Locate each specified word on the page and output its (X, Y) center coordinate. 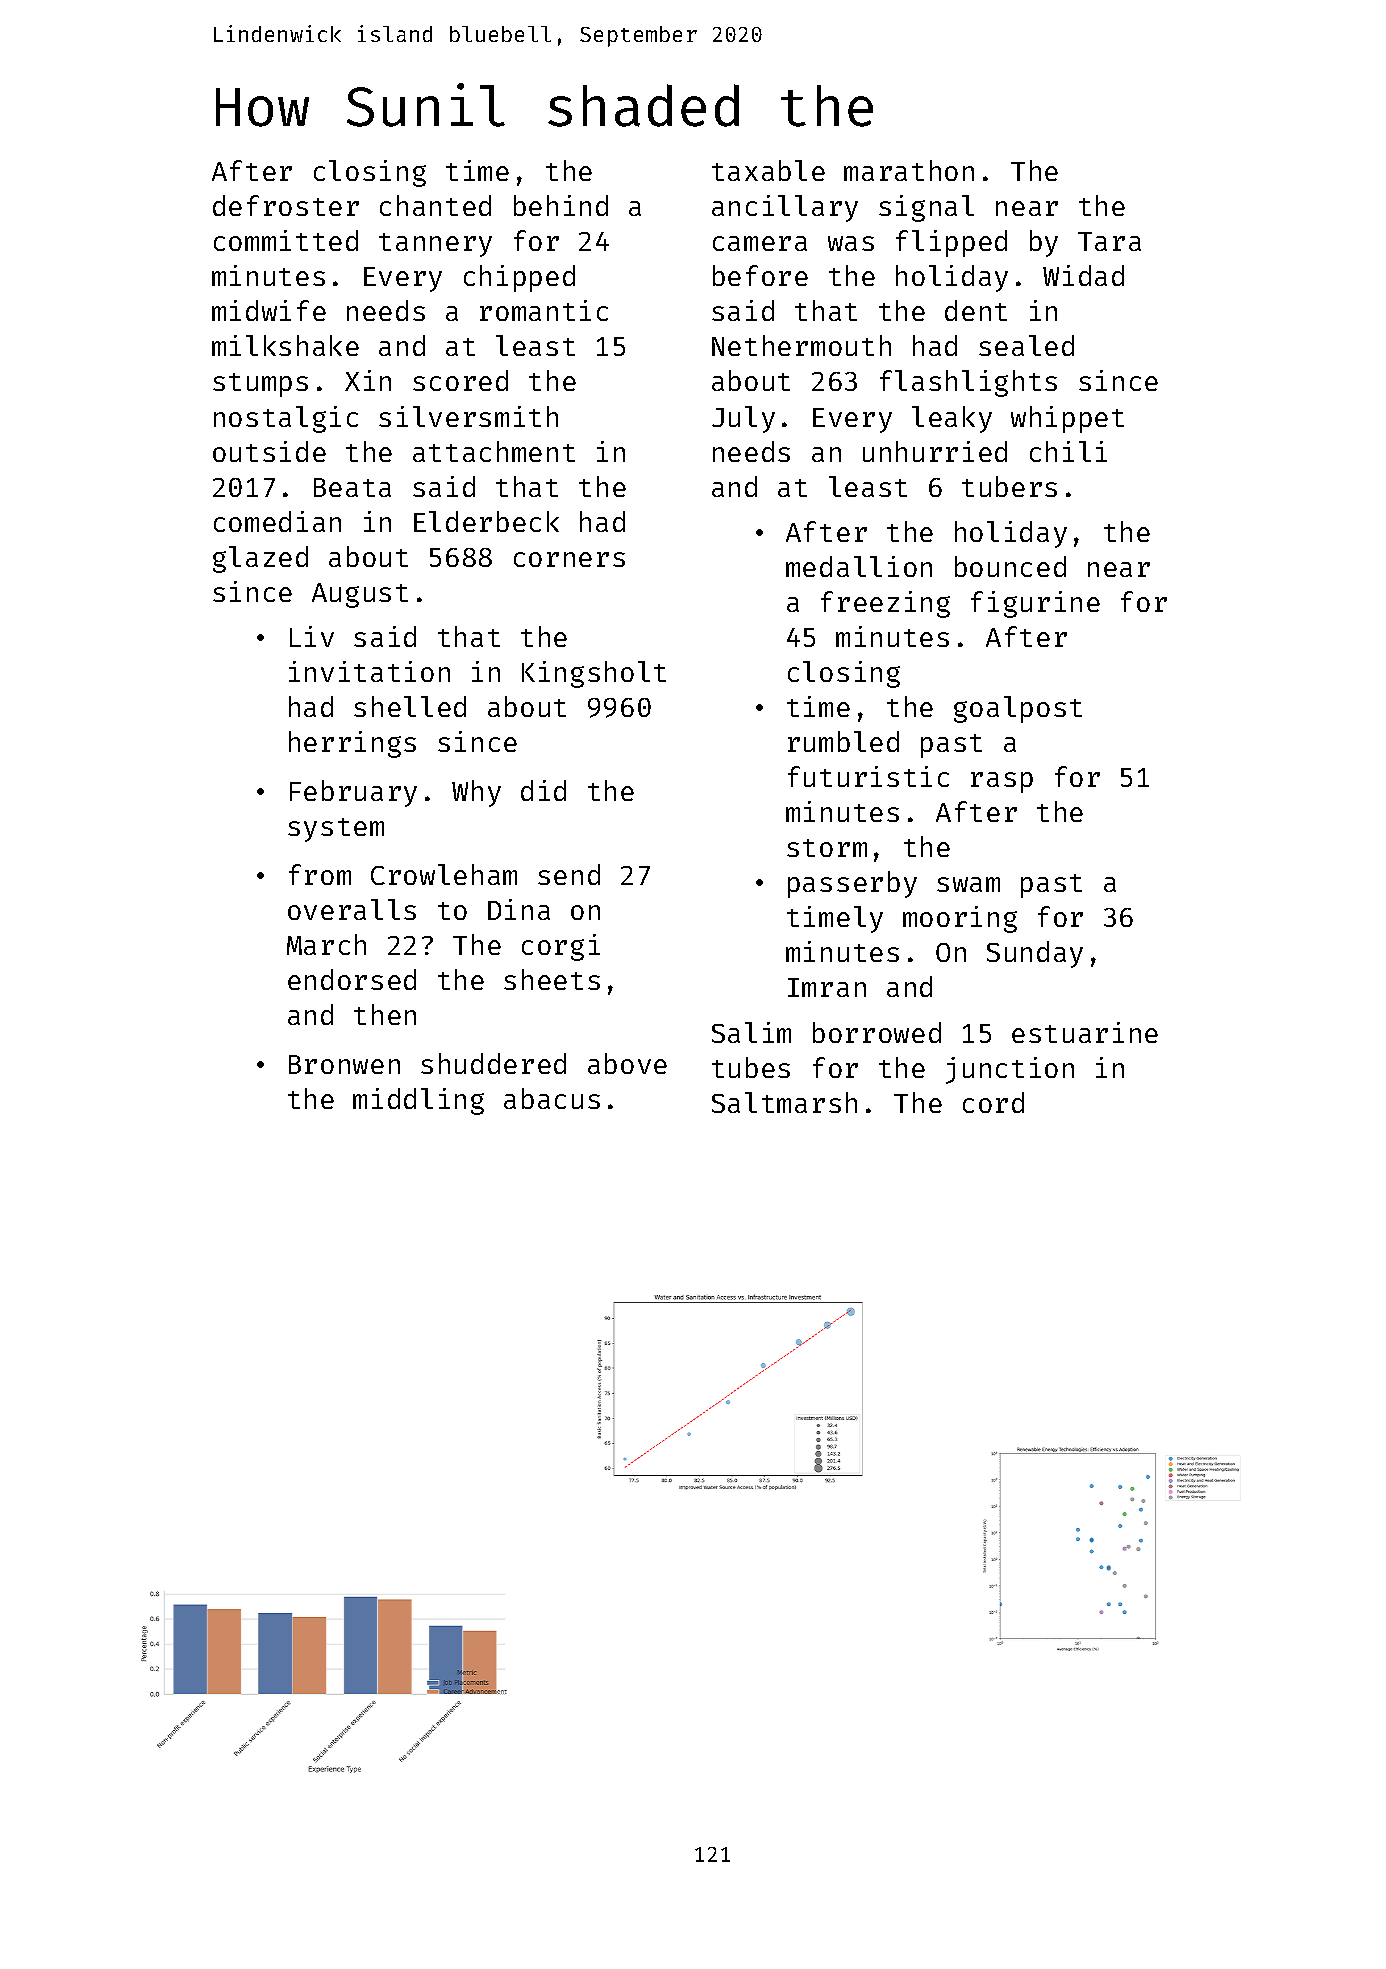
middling (418, 1101)
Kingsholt (594, 674)
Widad (1083, 275)
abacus (552, 1098)
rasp (1002, 782)
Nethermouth (801, 345)
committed (286, 240)
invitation (369, 671)
